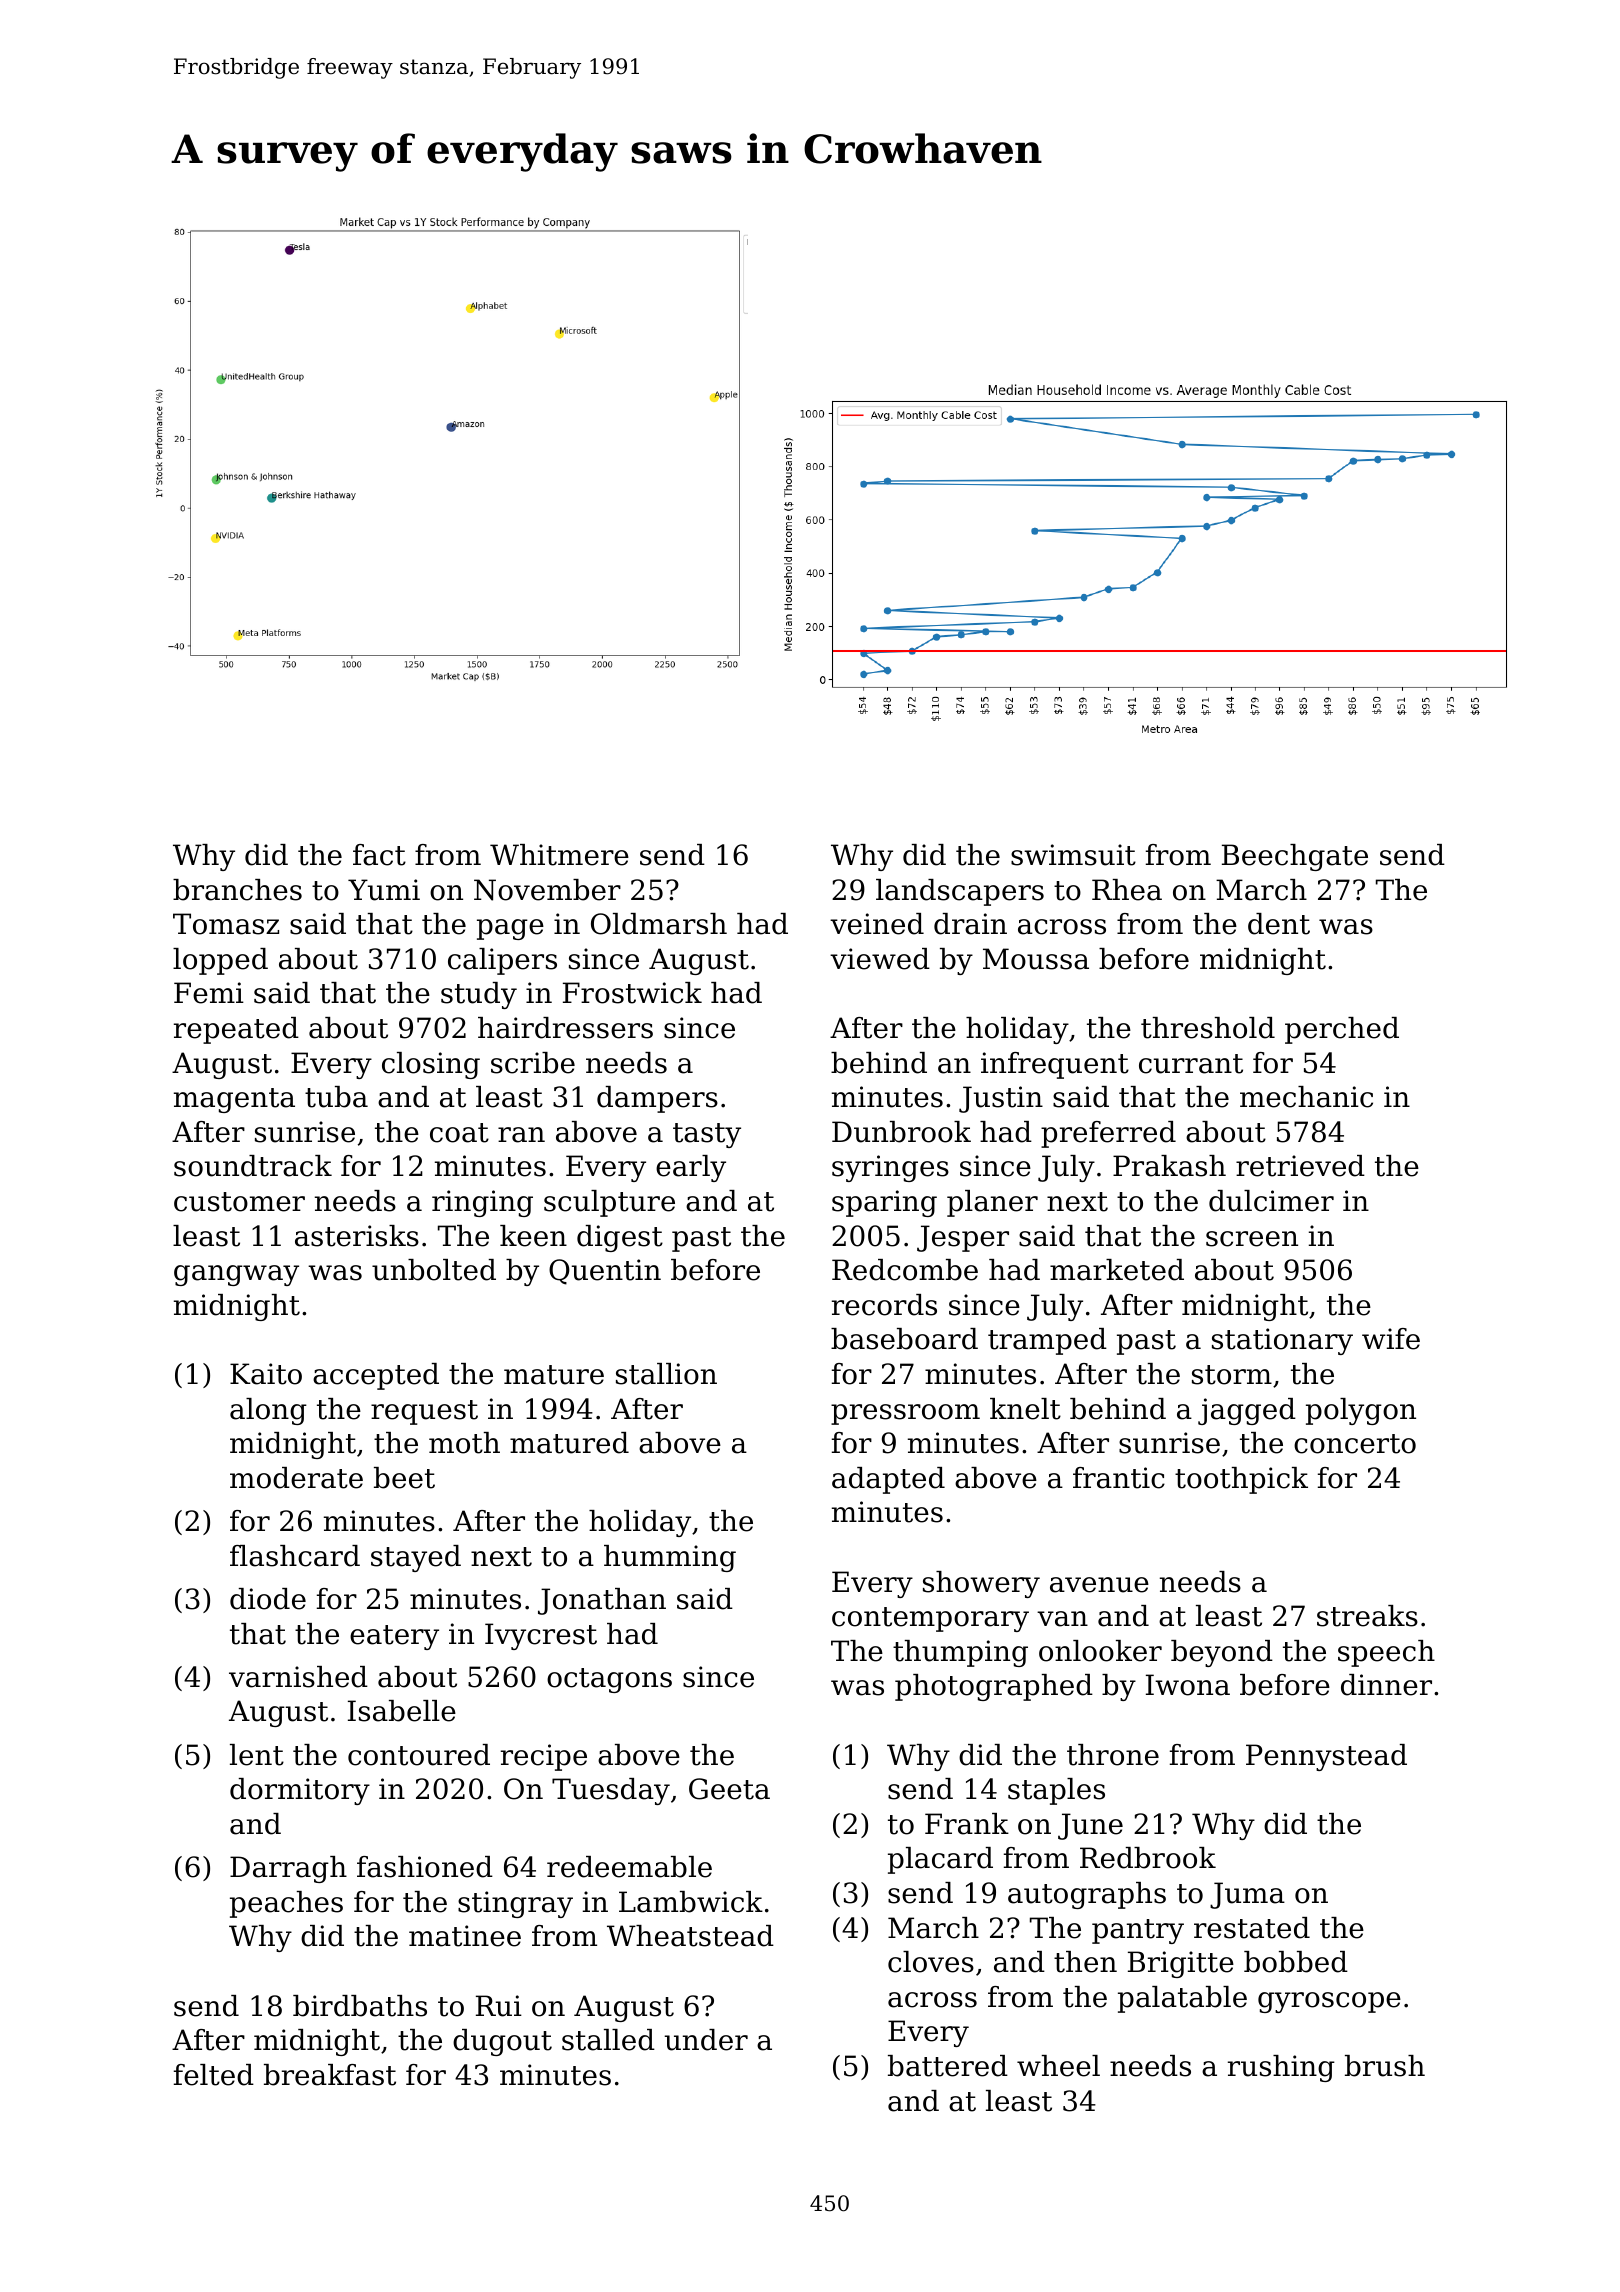 Image resolution: width=1620 pixels, height=2292 pixels. What do you see at coordinates (931, 1962) in the screenshot?
I see `cloves` at bounding box center [931, 1962].
